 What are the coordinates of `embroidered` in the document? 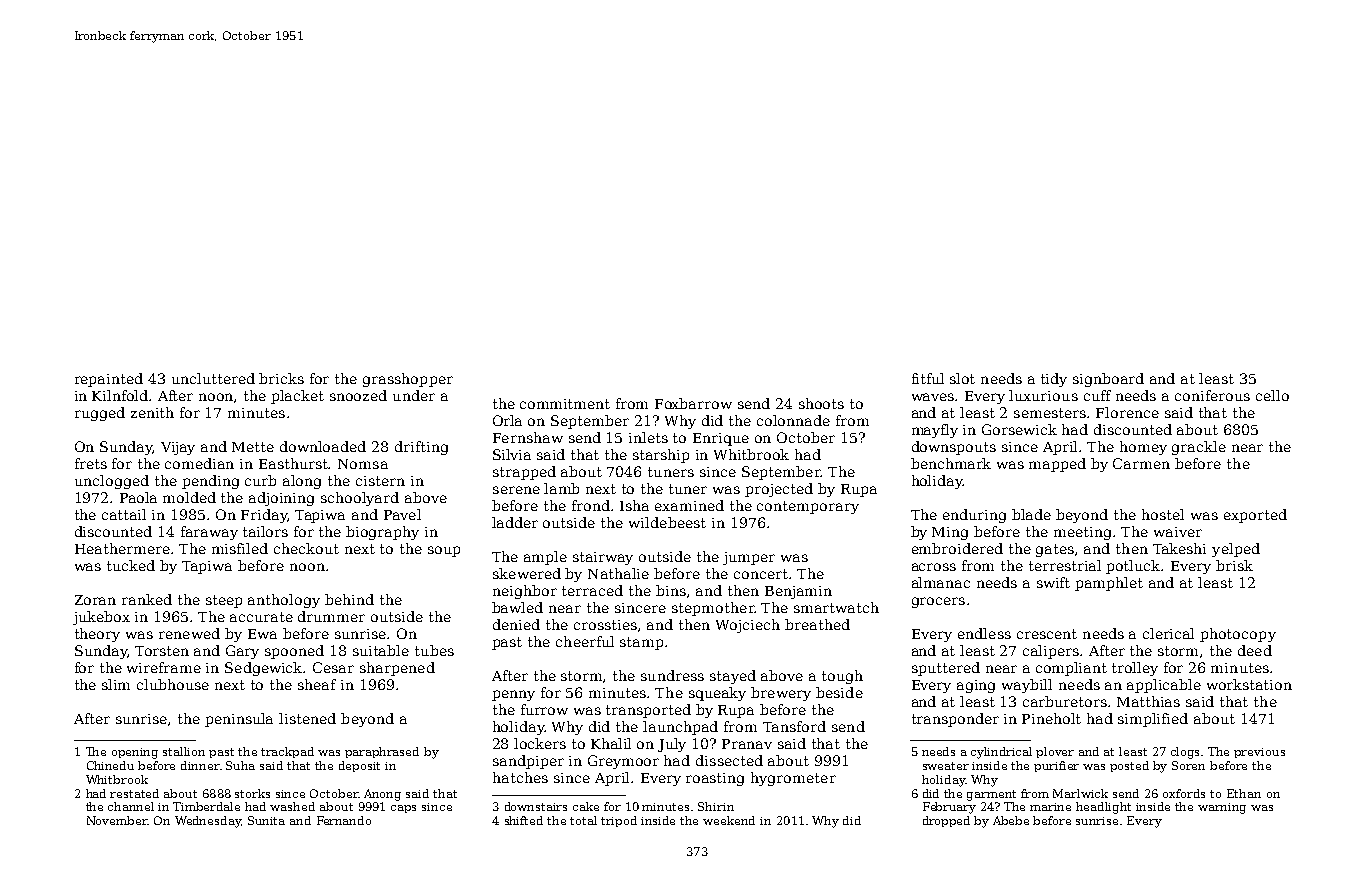 It's located at (957, 548).
